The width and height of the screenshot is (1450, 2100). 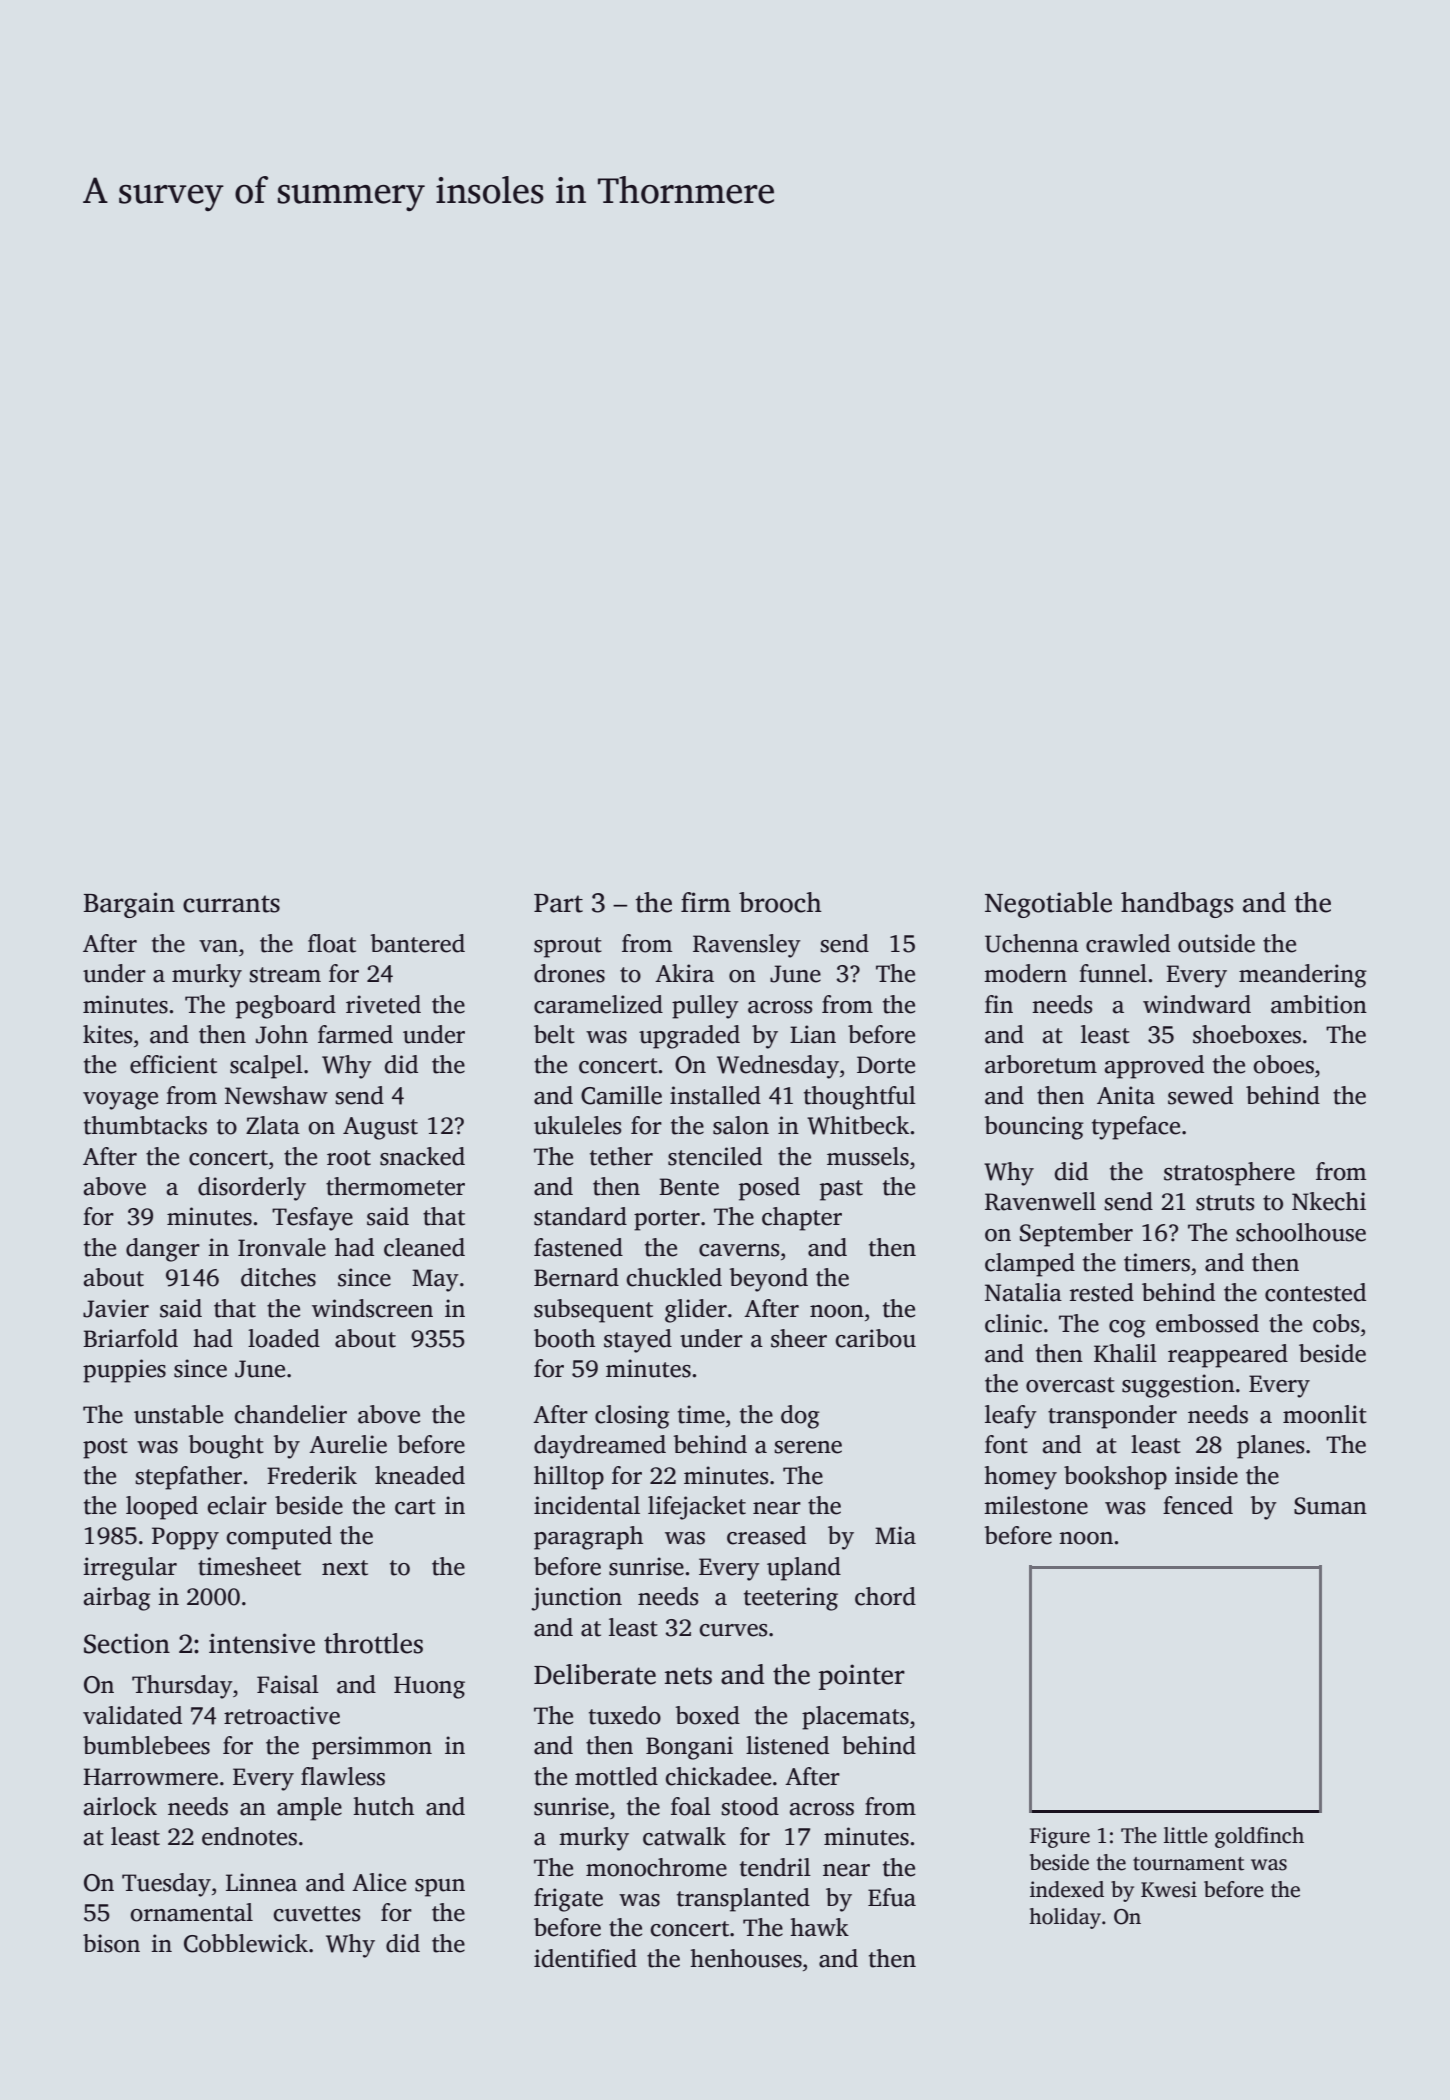 What do you see at coordinates (111, 1943) in the screenshot?
I see `bison` at bounding box center [111, 1943].
